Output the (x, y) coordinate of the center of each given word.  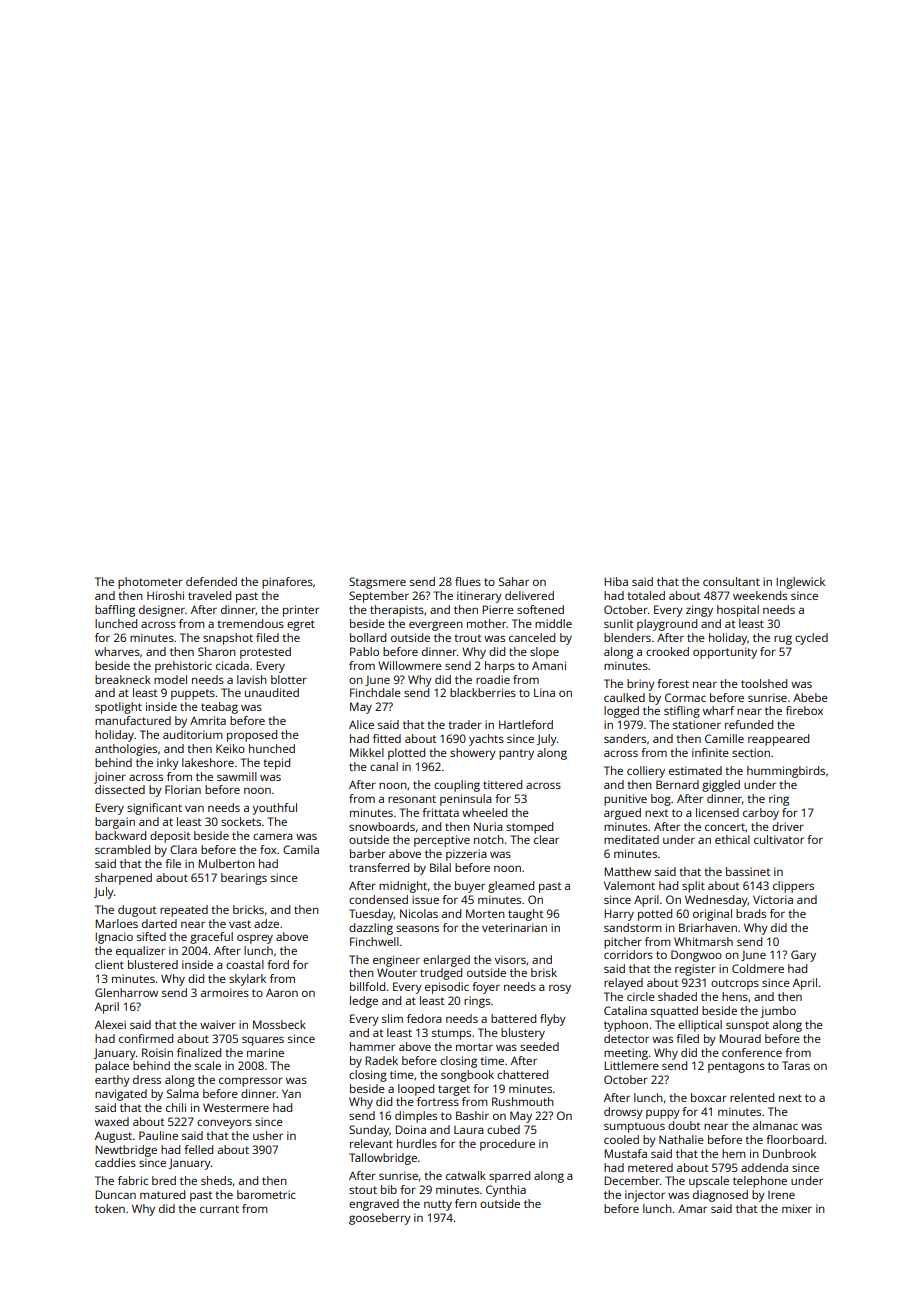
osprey (255, 939)
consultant (731, 581)
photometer (150, 583)
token (110, 1208)
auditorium (193, 734)
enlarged (446, 961)
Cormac (685, 697)
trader (465, 724)
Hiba (616, 581)
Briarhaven (708, 927)
